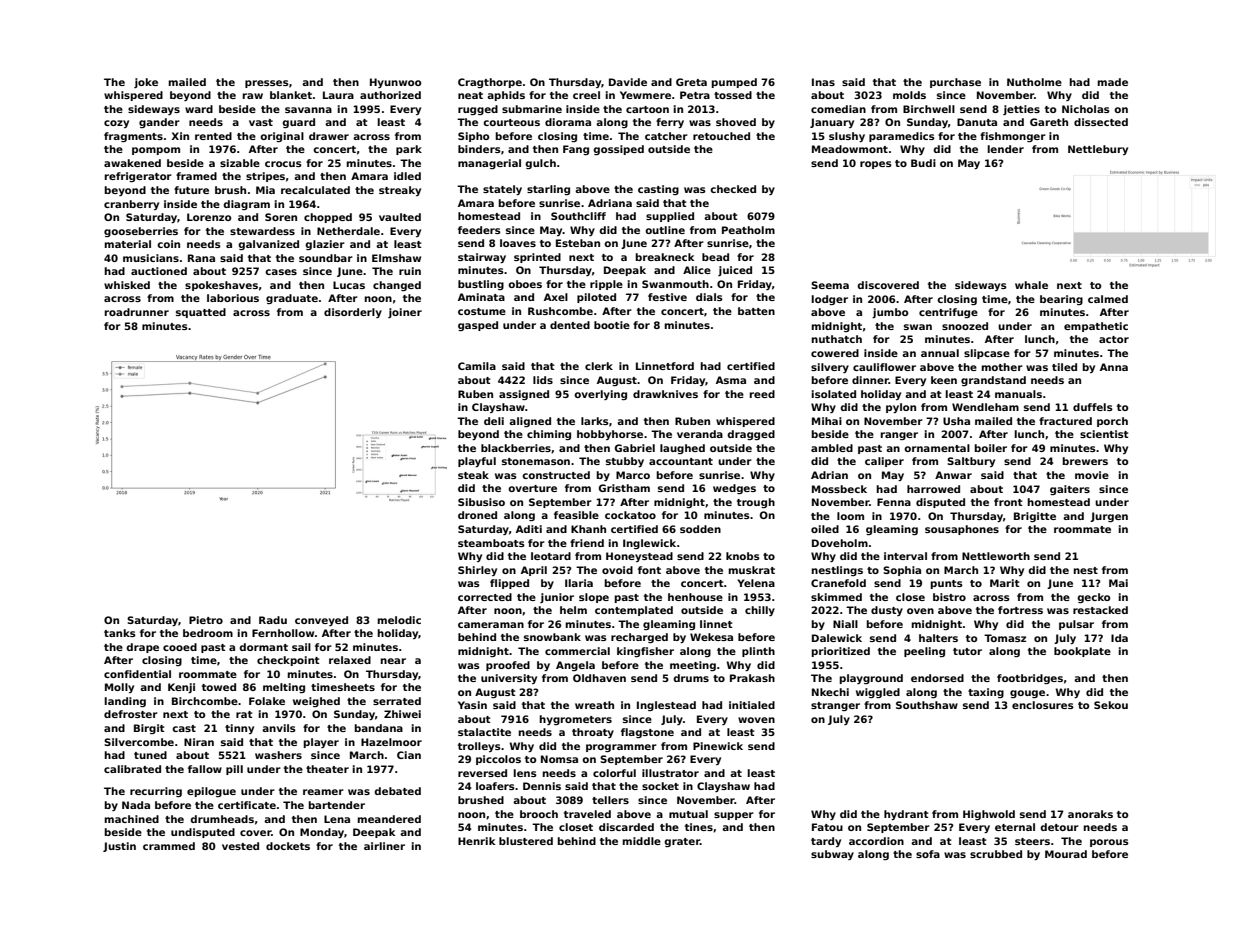  Describe the element at coordinates (146, 83) in the screenshot. I see `joke` at that location.
